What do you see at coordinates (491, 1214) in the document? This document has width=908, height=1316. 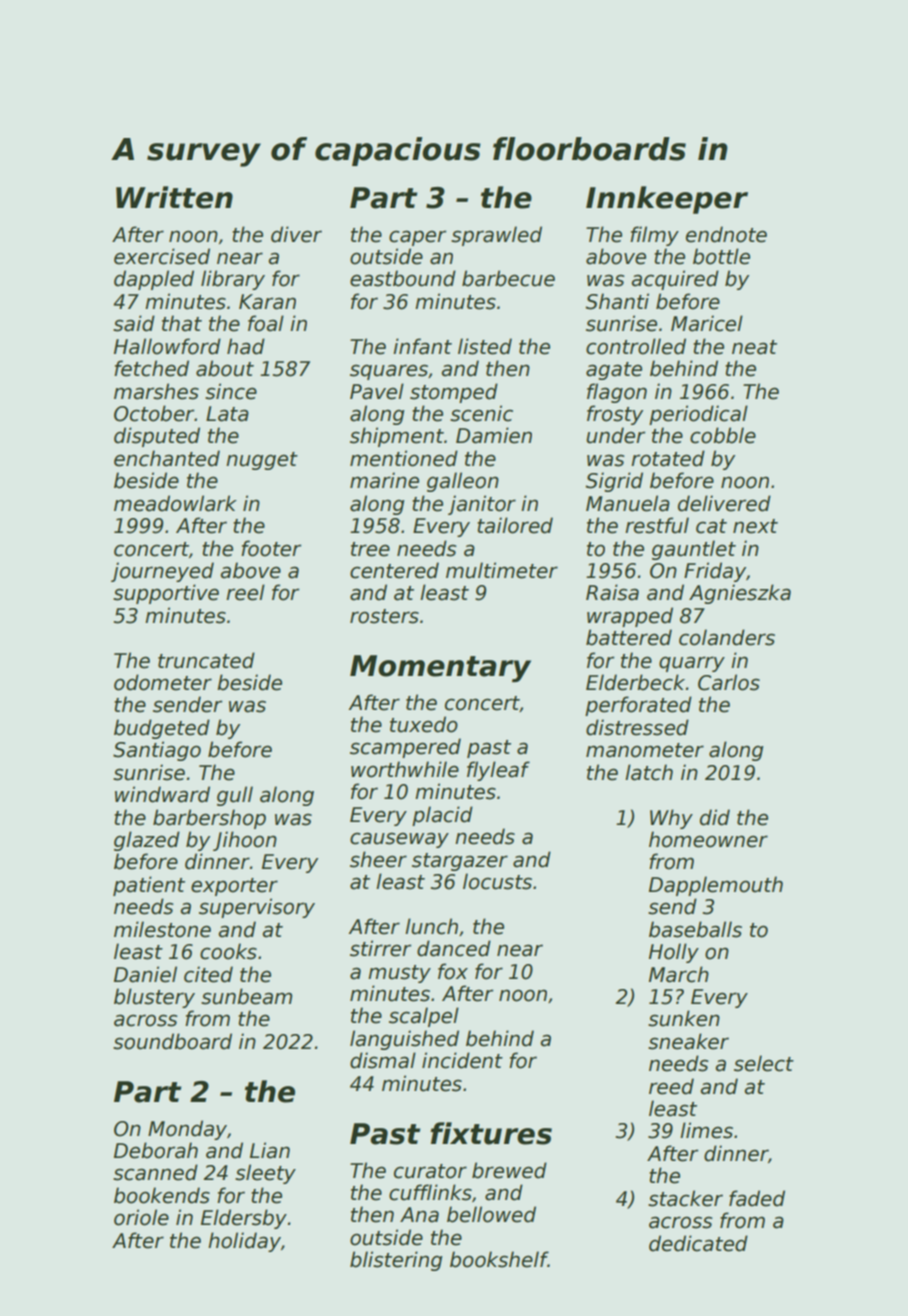 I see `bellowed` at bounding box center [491, 1214].
